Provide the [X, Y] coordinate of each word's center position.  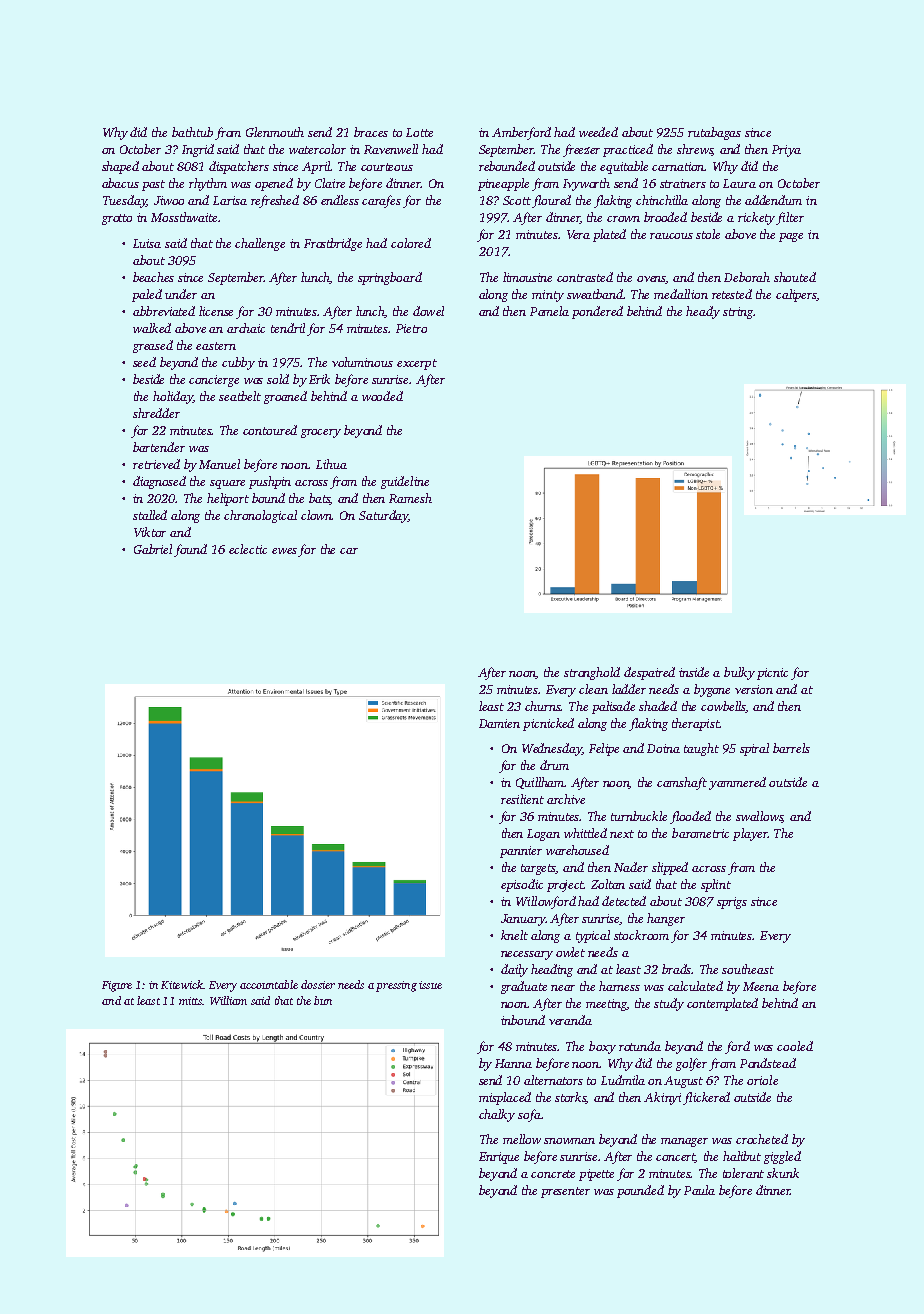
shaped [120, 167]
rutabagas [714, 133]
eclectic [248, 549]
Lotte [419, 132]
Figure [117, 986]
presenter [565, 1192]
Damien [499, 723]
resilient [522, 799]
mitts [190, 1001]
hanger [666, 919]
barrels [791, 748]
